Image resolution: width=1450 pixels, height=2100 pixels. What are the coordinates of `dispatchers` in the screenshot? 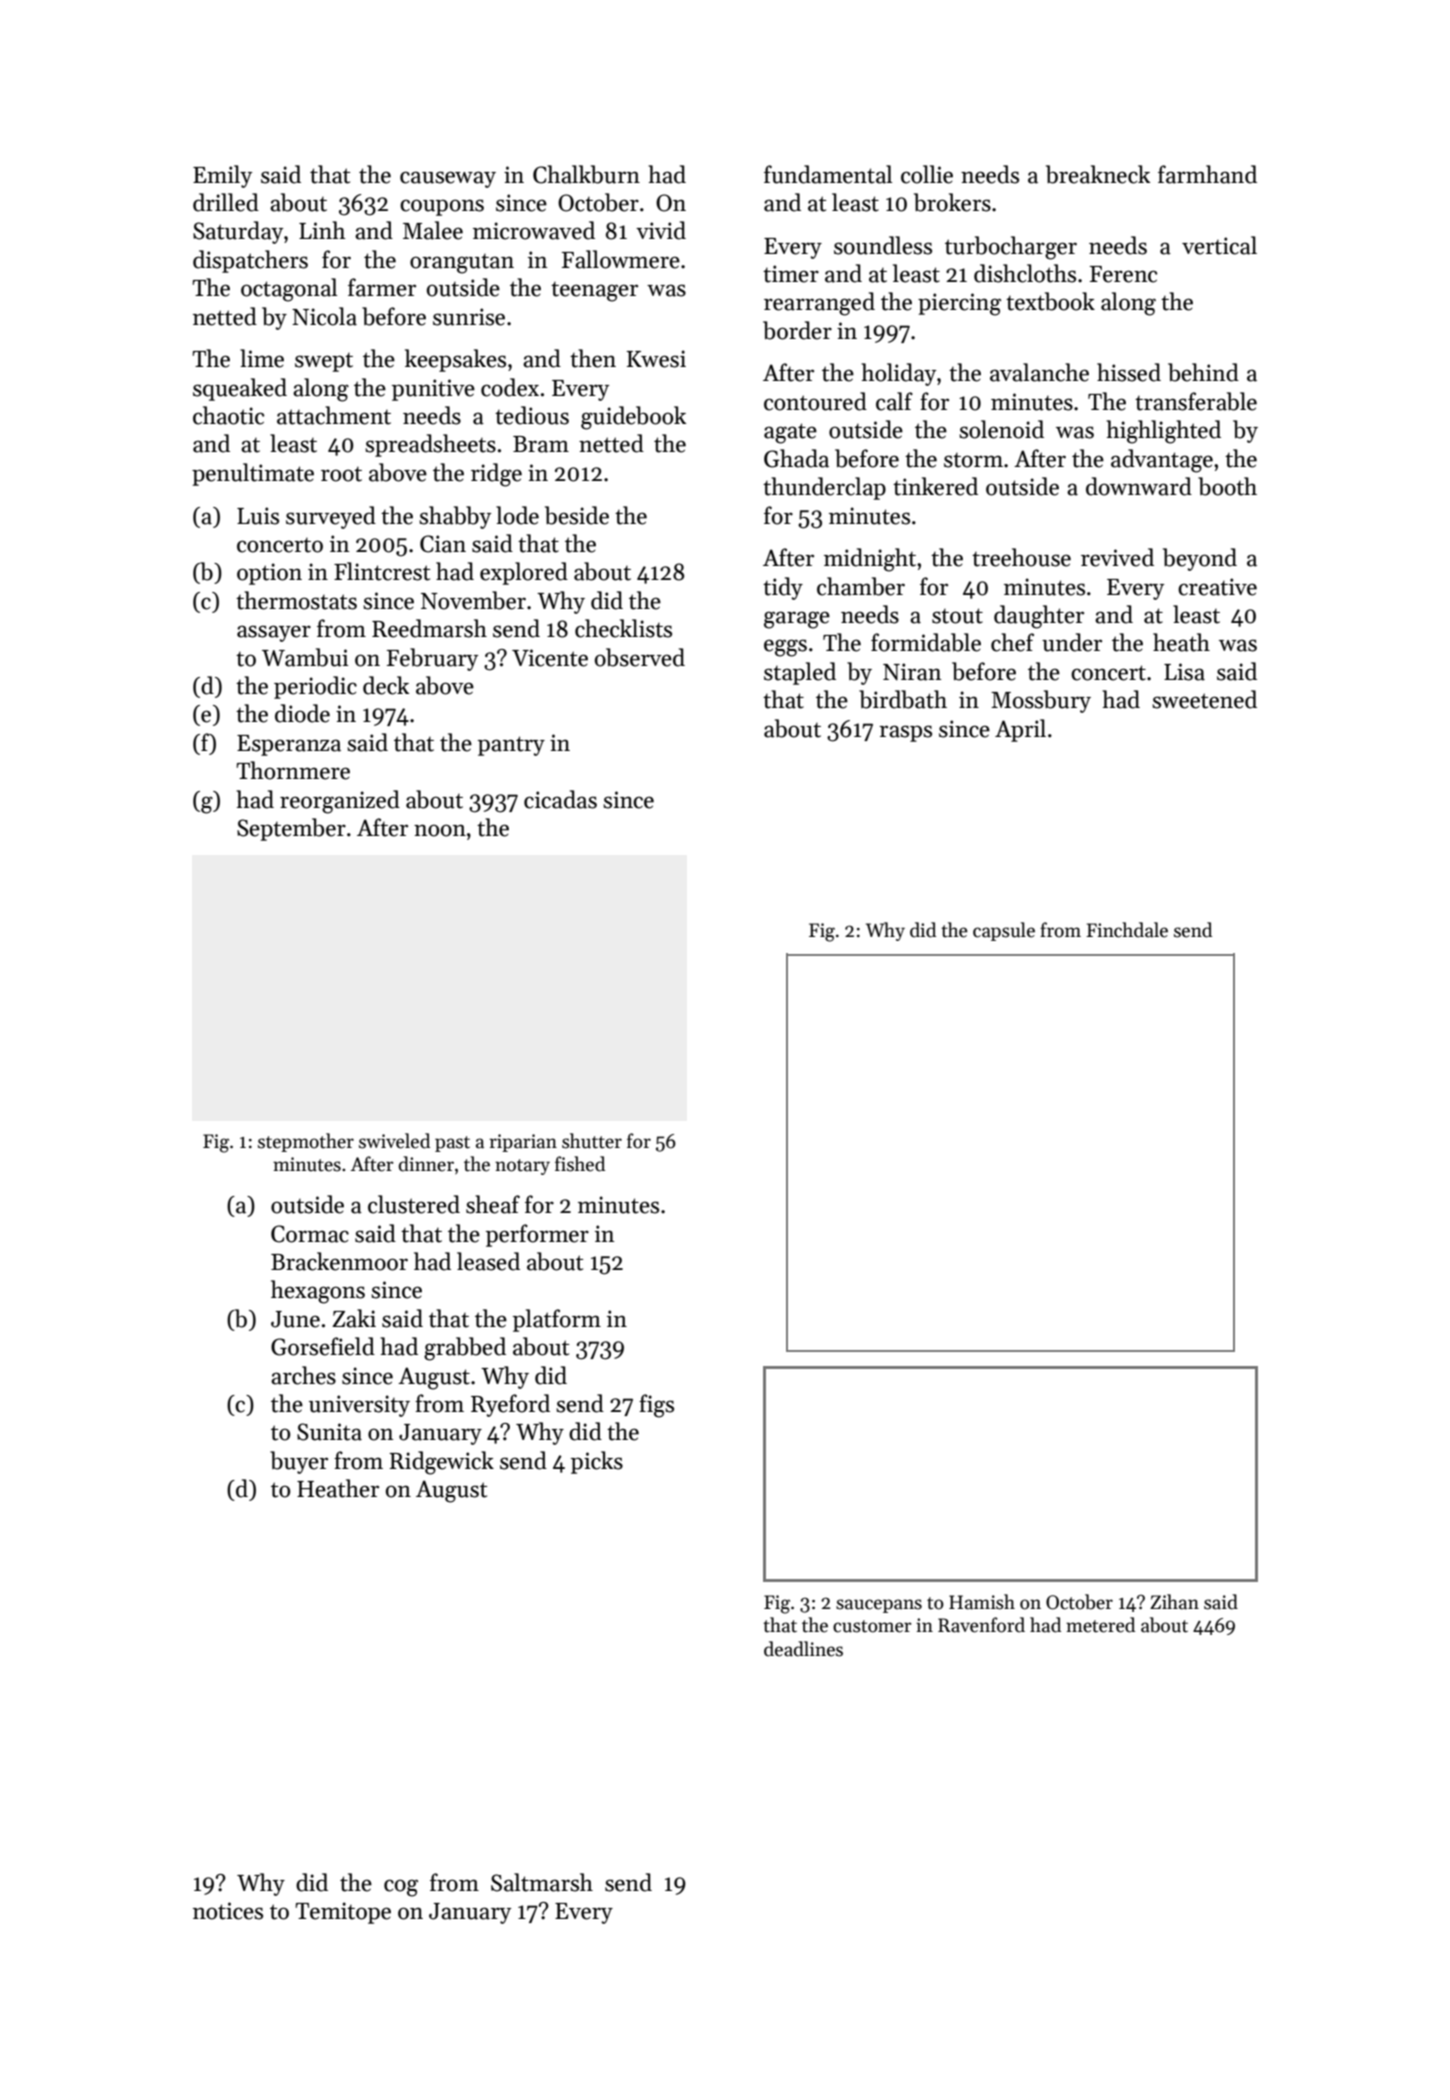 It's located at (250, 261).
